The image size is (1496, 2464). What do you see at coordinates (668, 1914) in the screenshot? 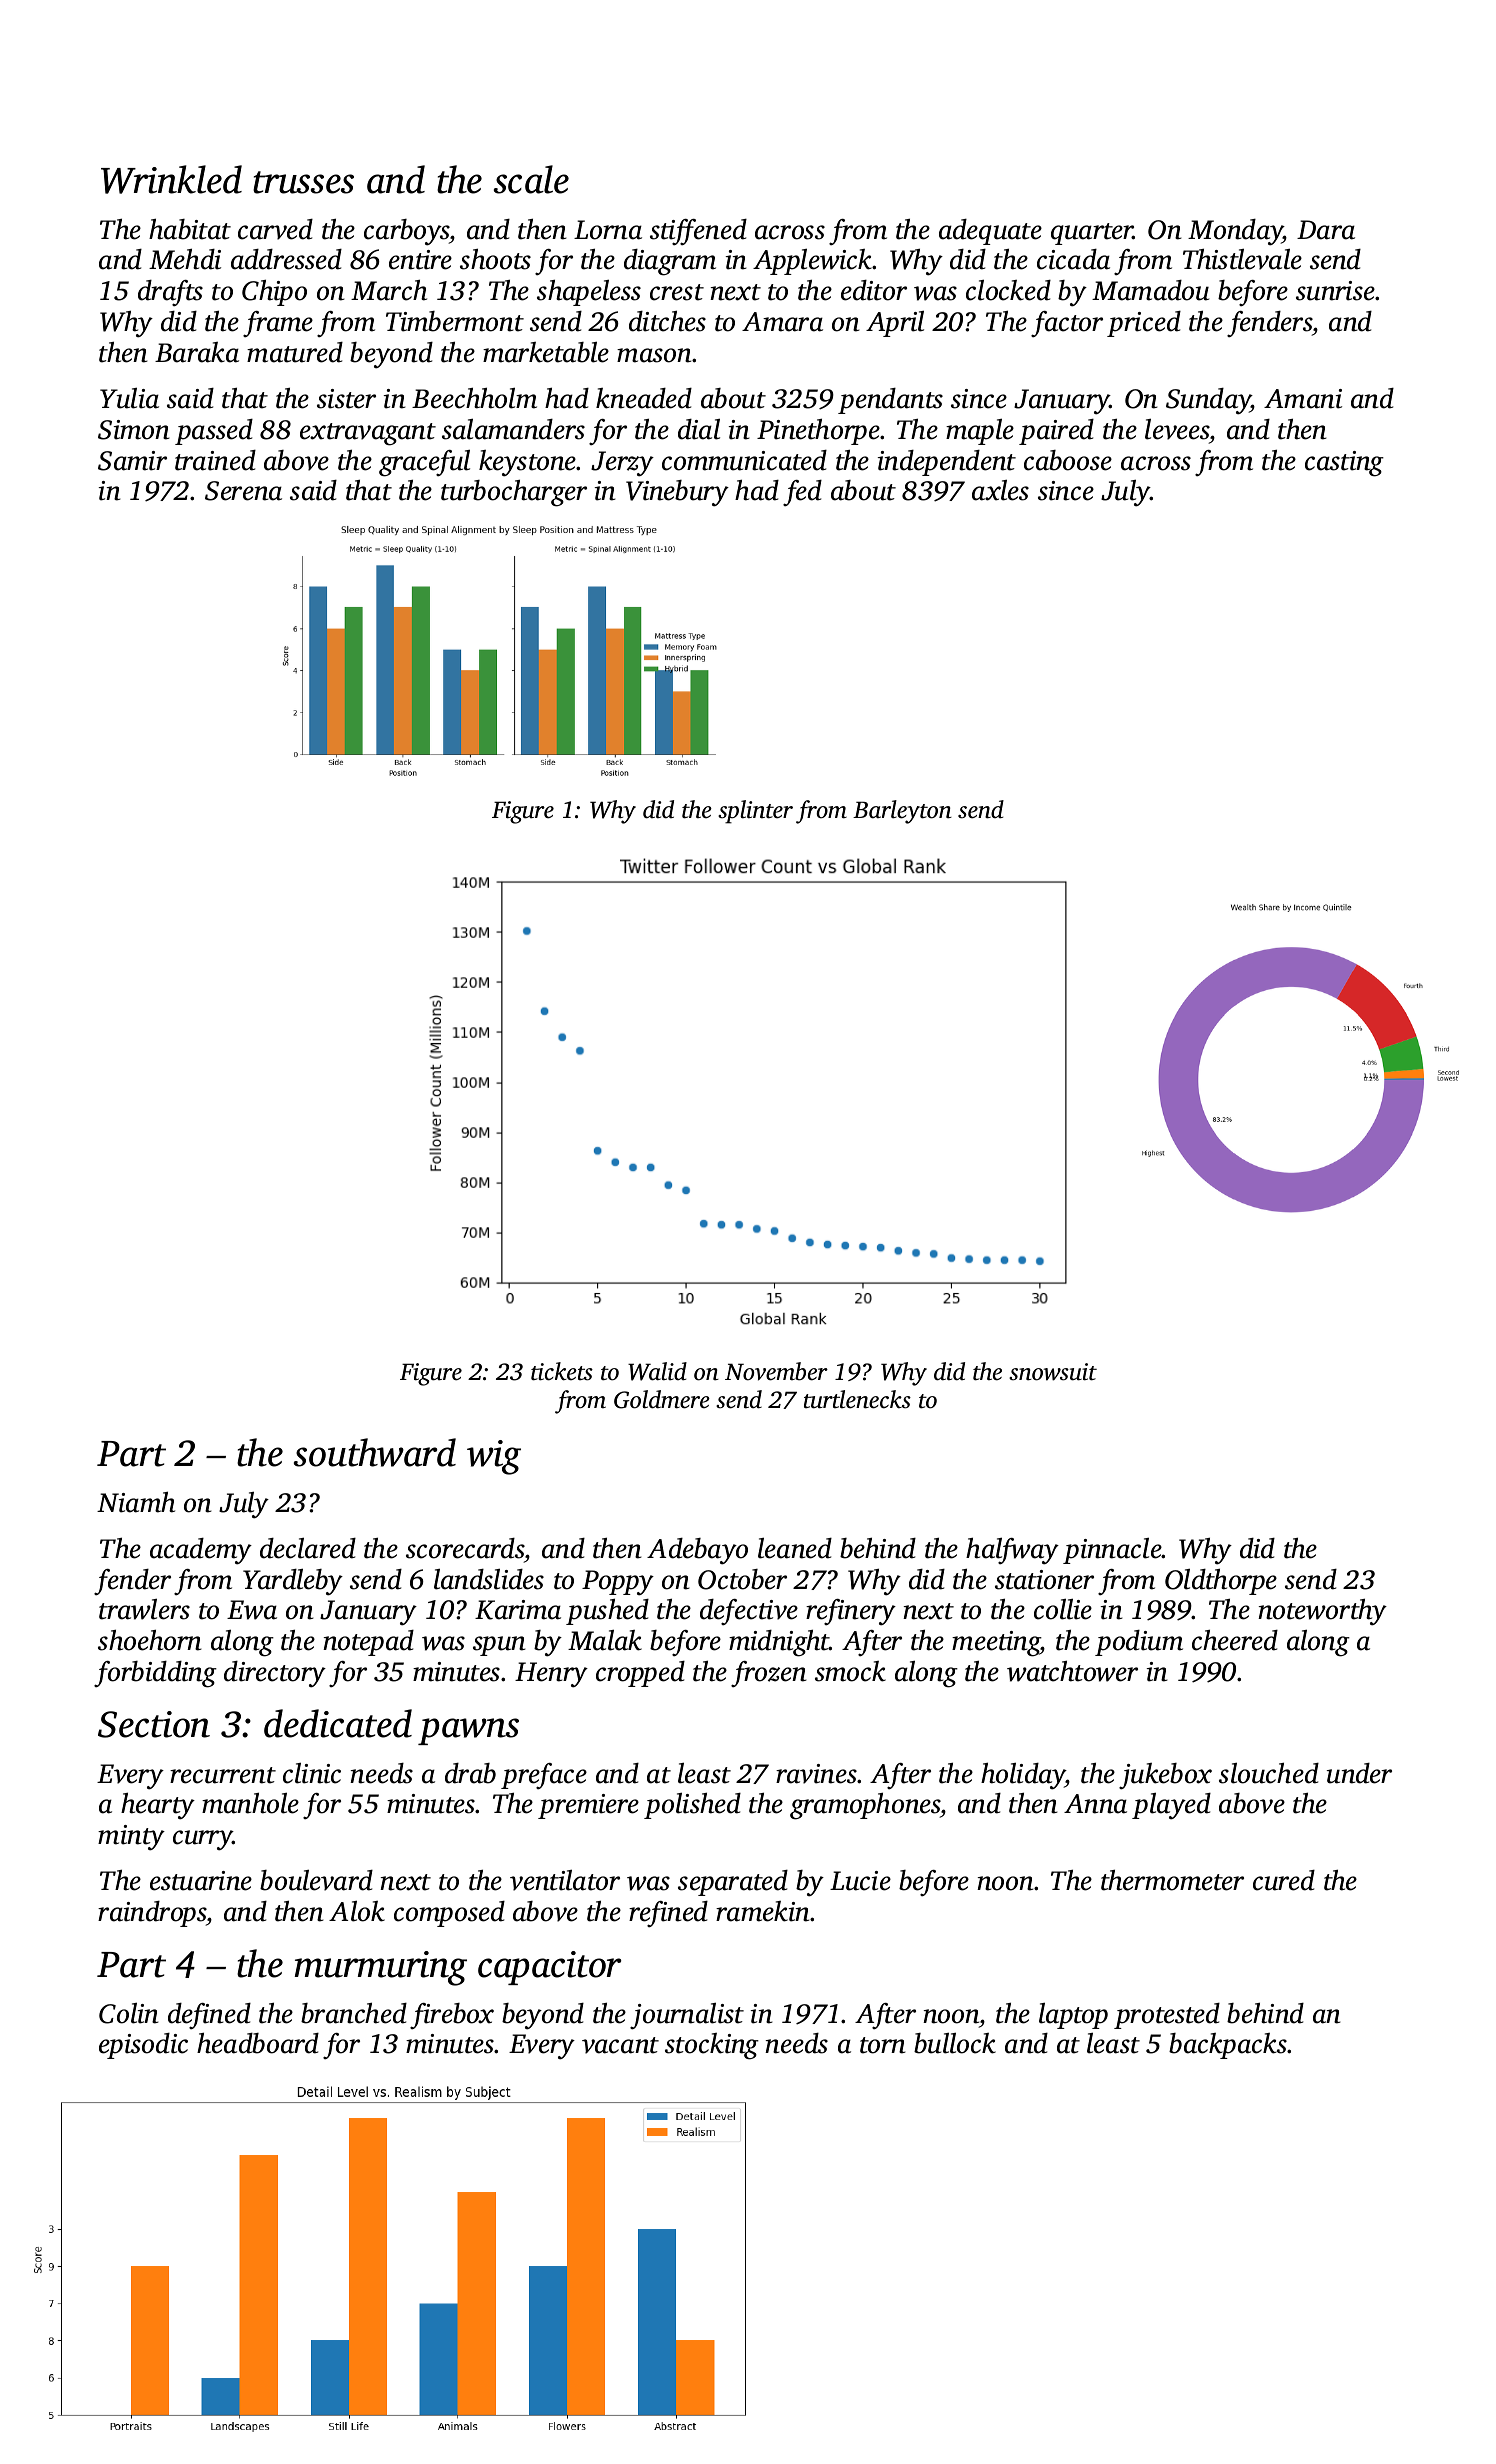
I see `refined` at bounding box center [668, 1914].
